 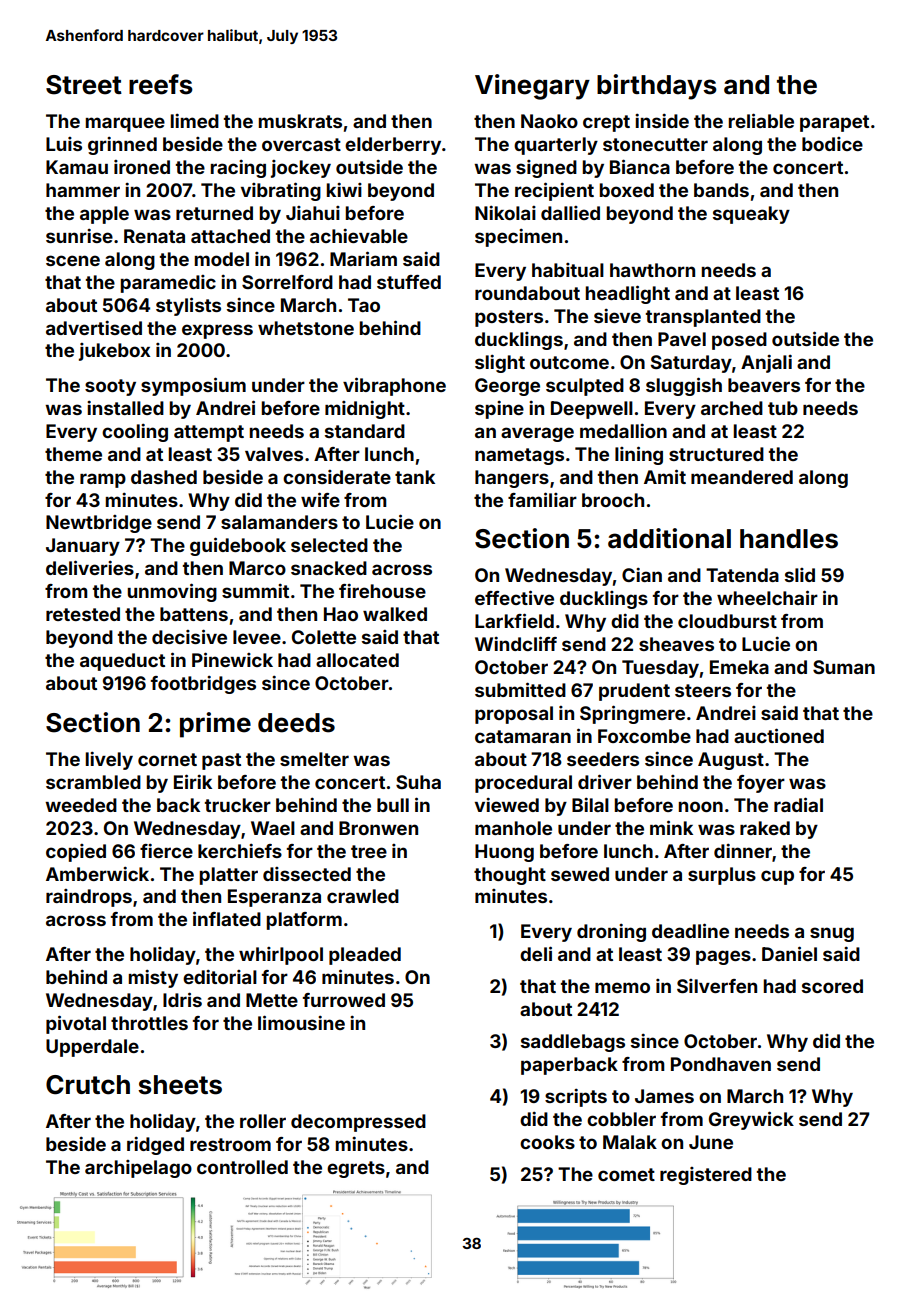 What do you see at coordinates (706, 1176) in the image?
I see `registered` at bounding box center [706, 1176].
